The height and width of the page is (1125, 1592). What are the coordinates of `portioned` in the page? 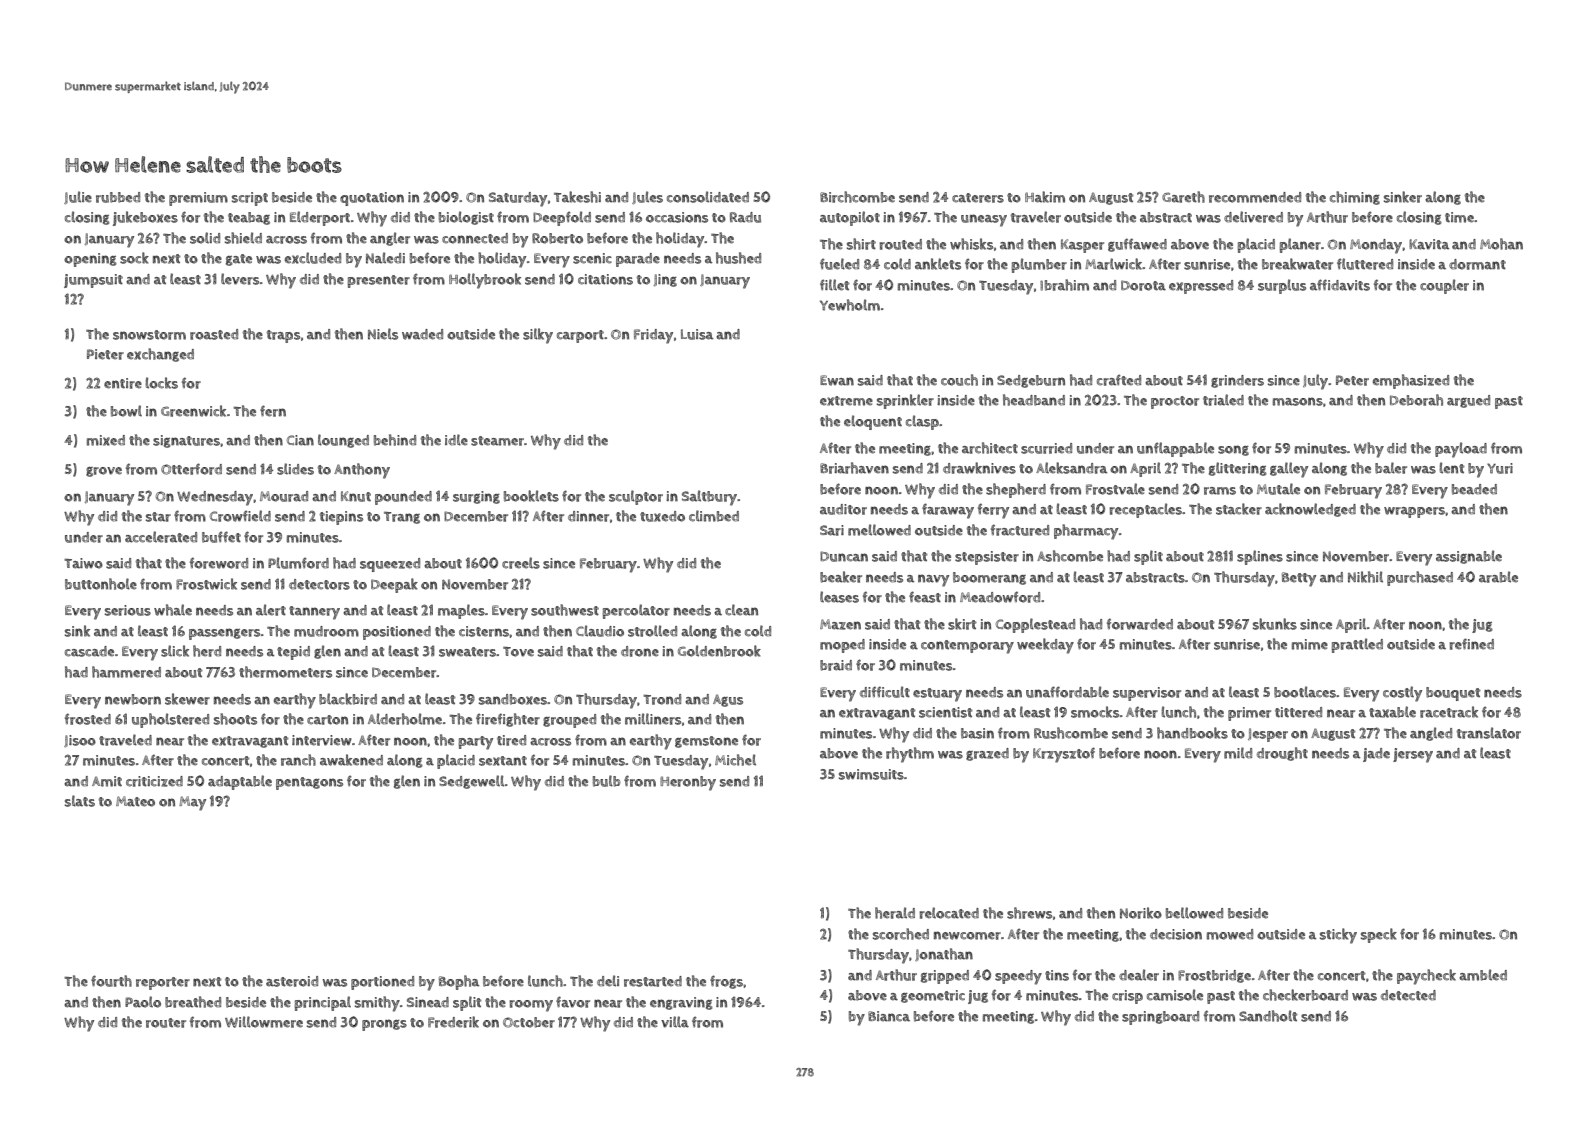 It's located at (382, 983).
